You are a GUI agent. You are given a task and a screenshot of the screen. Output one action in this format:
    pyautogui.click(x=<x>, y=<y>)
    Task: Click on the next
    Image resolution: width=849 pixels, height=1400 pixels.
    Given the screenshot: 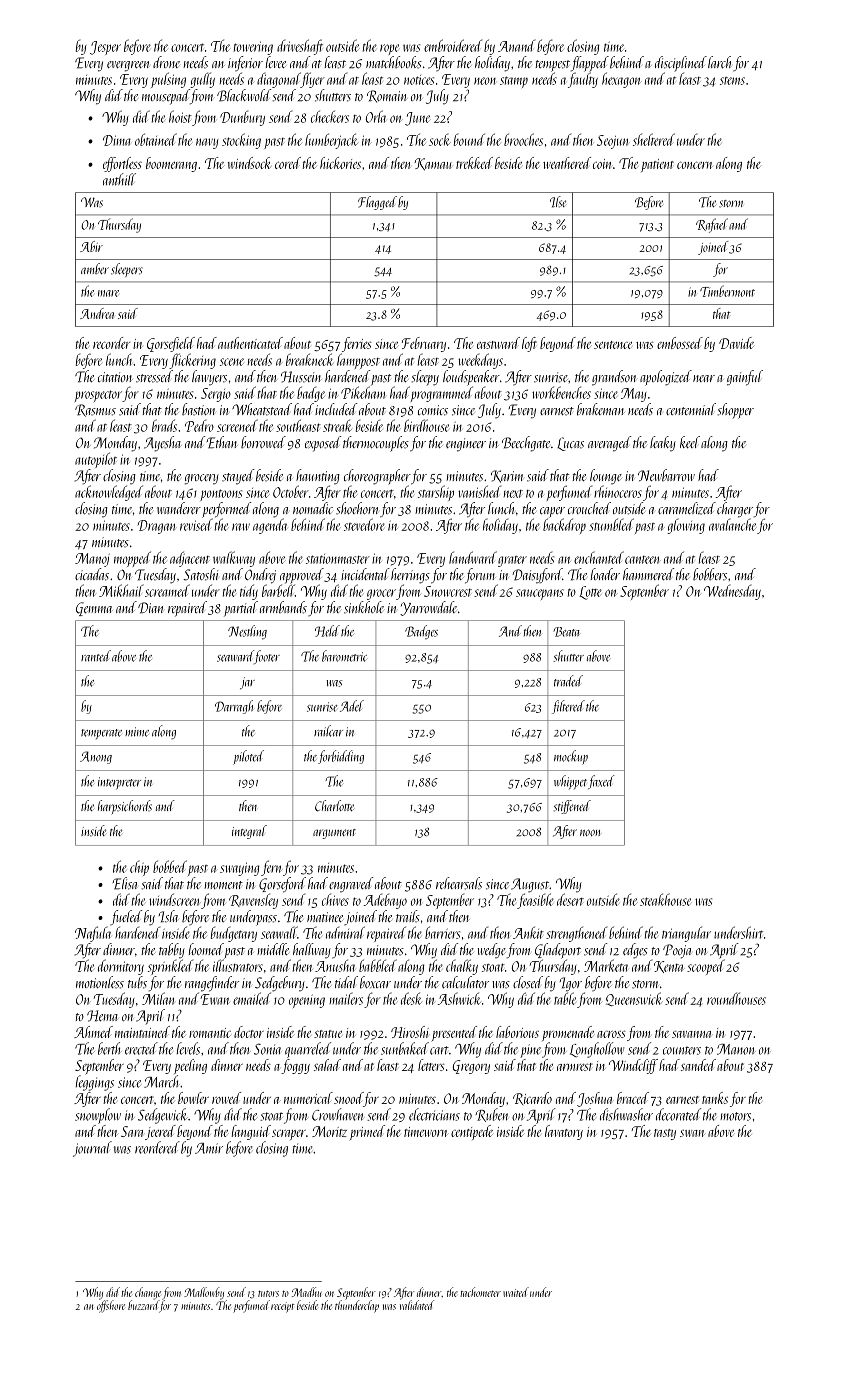 What is the action you would take?
    pyautogui.click(x=513, y=494)
